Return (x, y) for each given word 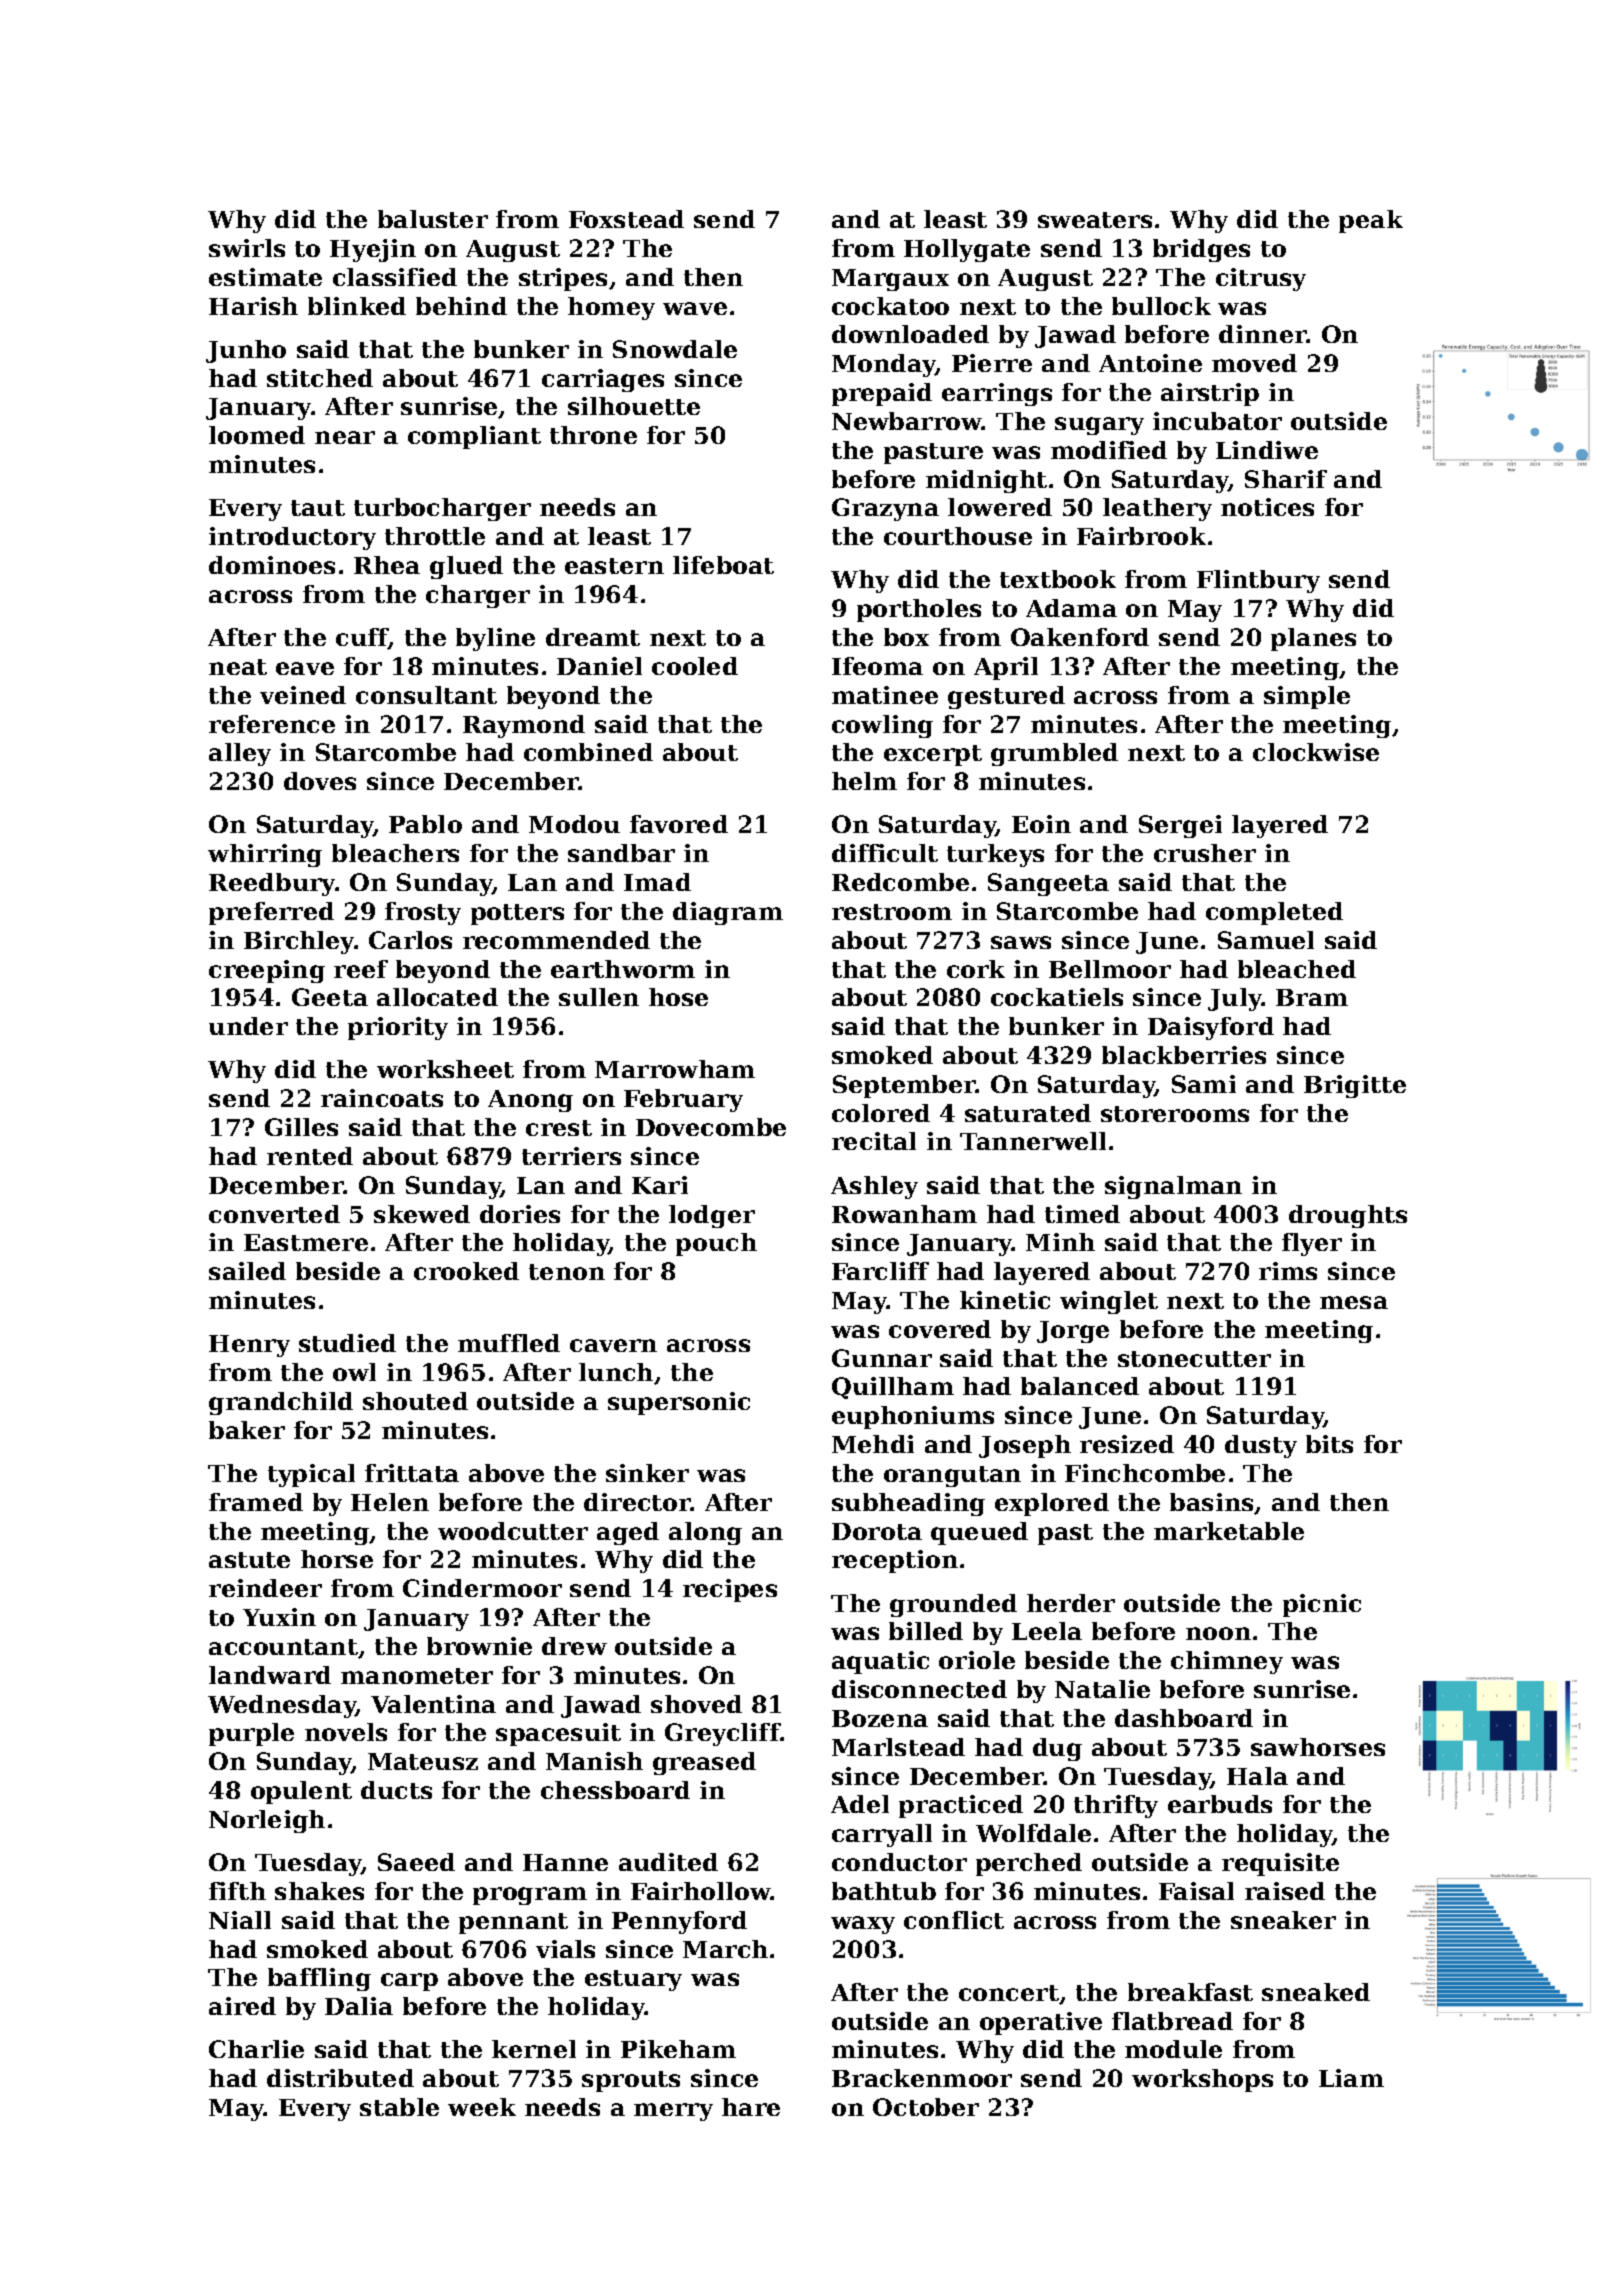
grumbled (1054, 754)
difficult (885, 853)
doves (320, 781)
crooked (466, 1271)
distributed (340, 2078)
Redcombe (900, 882)
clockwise (1316, 752)
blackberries (1184, 1055)
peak (1371, 221)
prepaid (882, 394)
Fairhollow (701, 1891)
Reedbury (272, 884)
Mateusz (423, 1761)
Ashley (874, 1187)
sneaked (1316, 1992)
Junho (246, 351)
